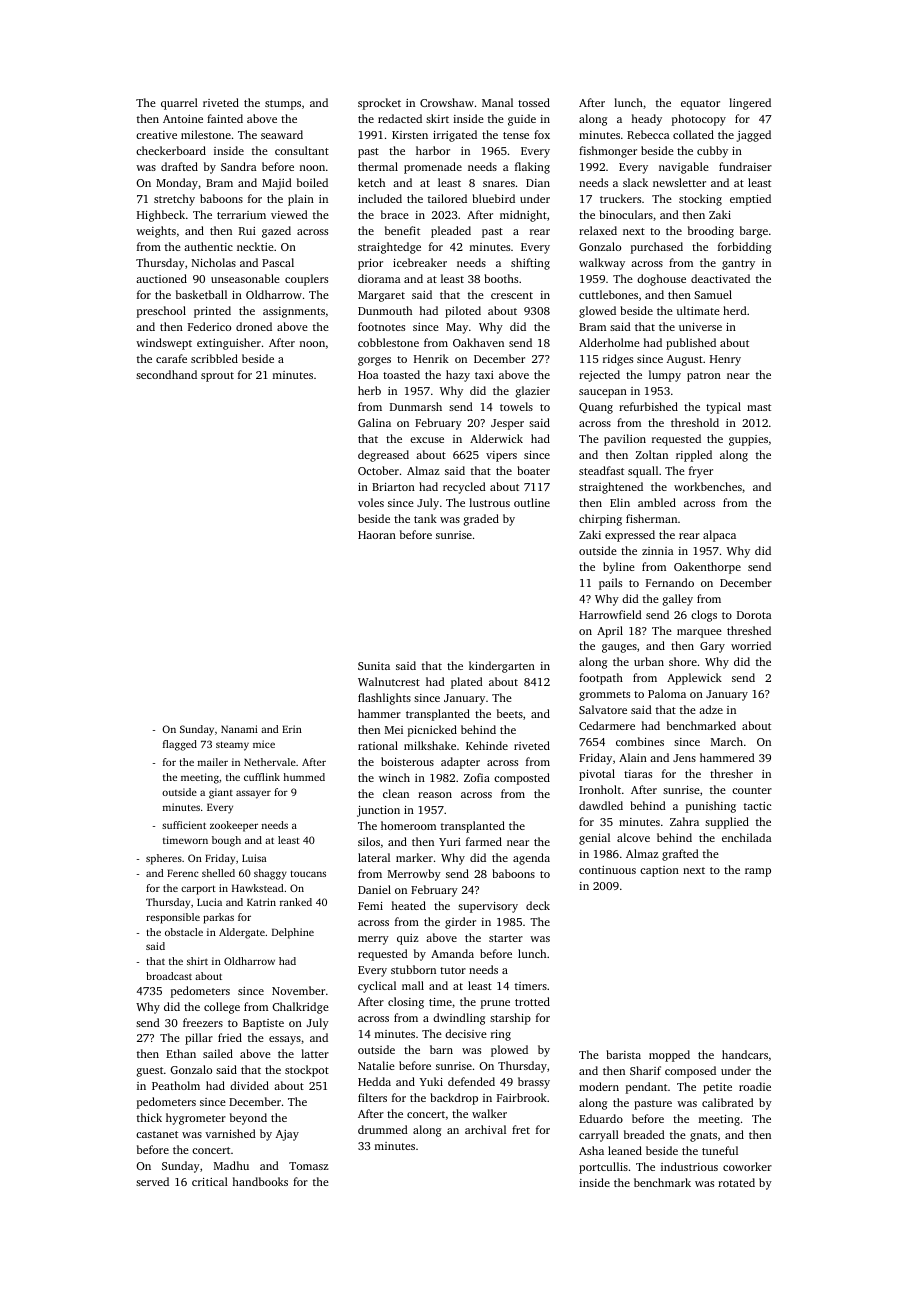 The height and width of the screenshot is (1316, 908). What do you see at coordinates (377, 535) in the screenshot?
I see `Haoran` at bounding box center [377, 535].
